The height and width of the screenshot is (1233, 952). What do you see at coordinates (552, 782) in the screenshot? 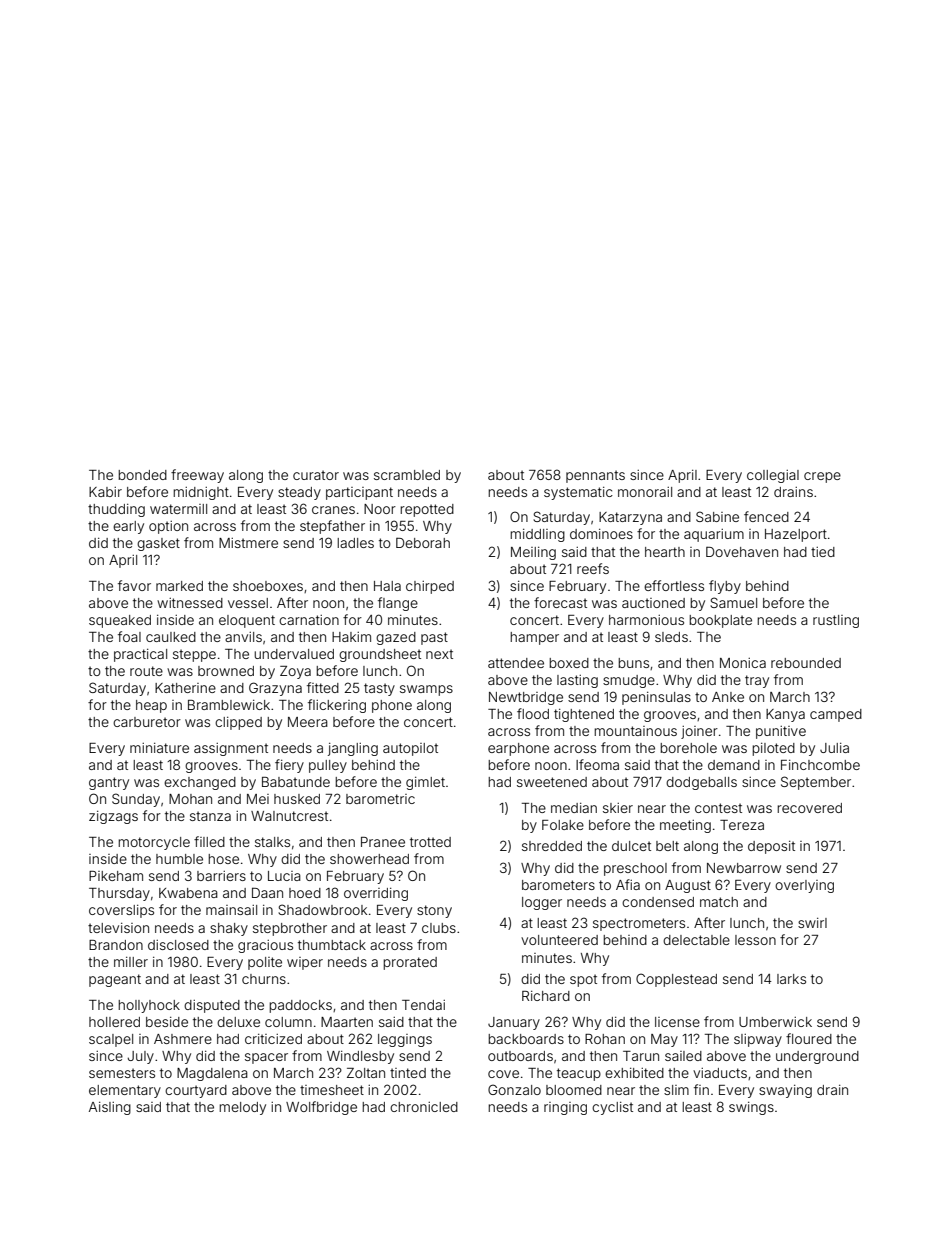
I see `sweetened` at bounding box center [552, 782].
